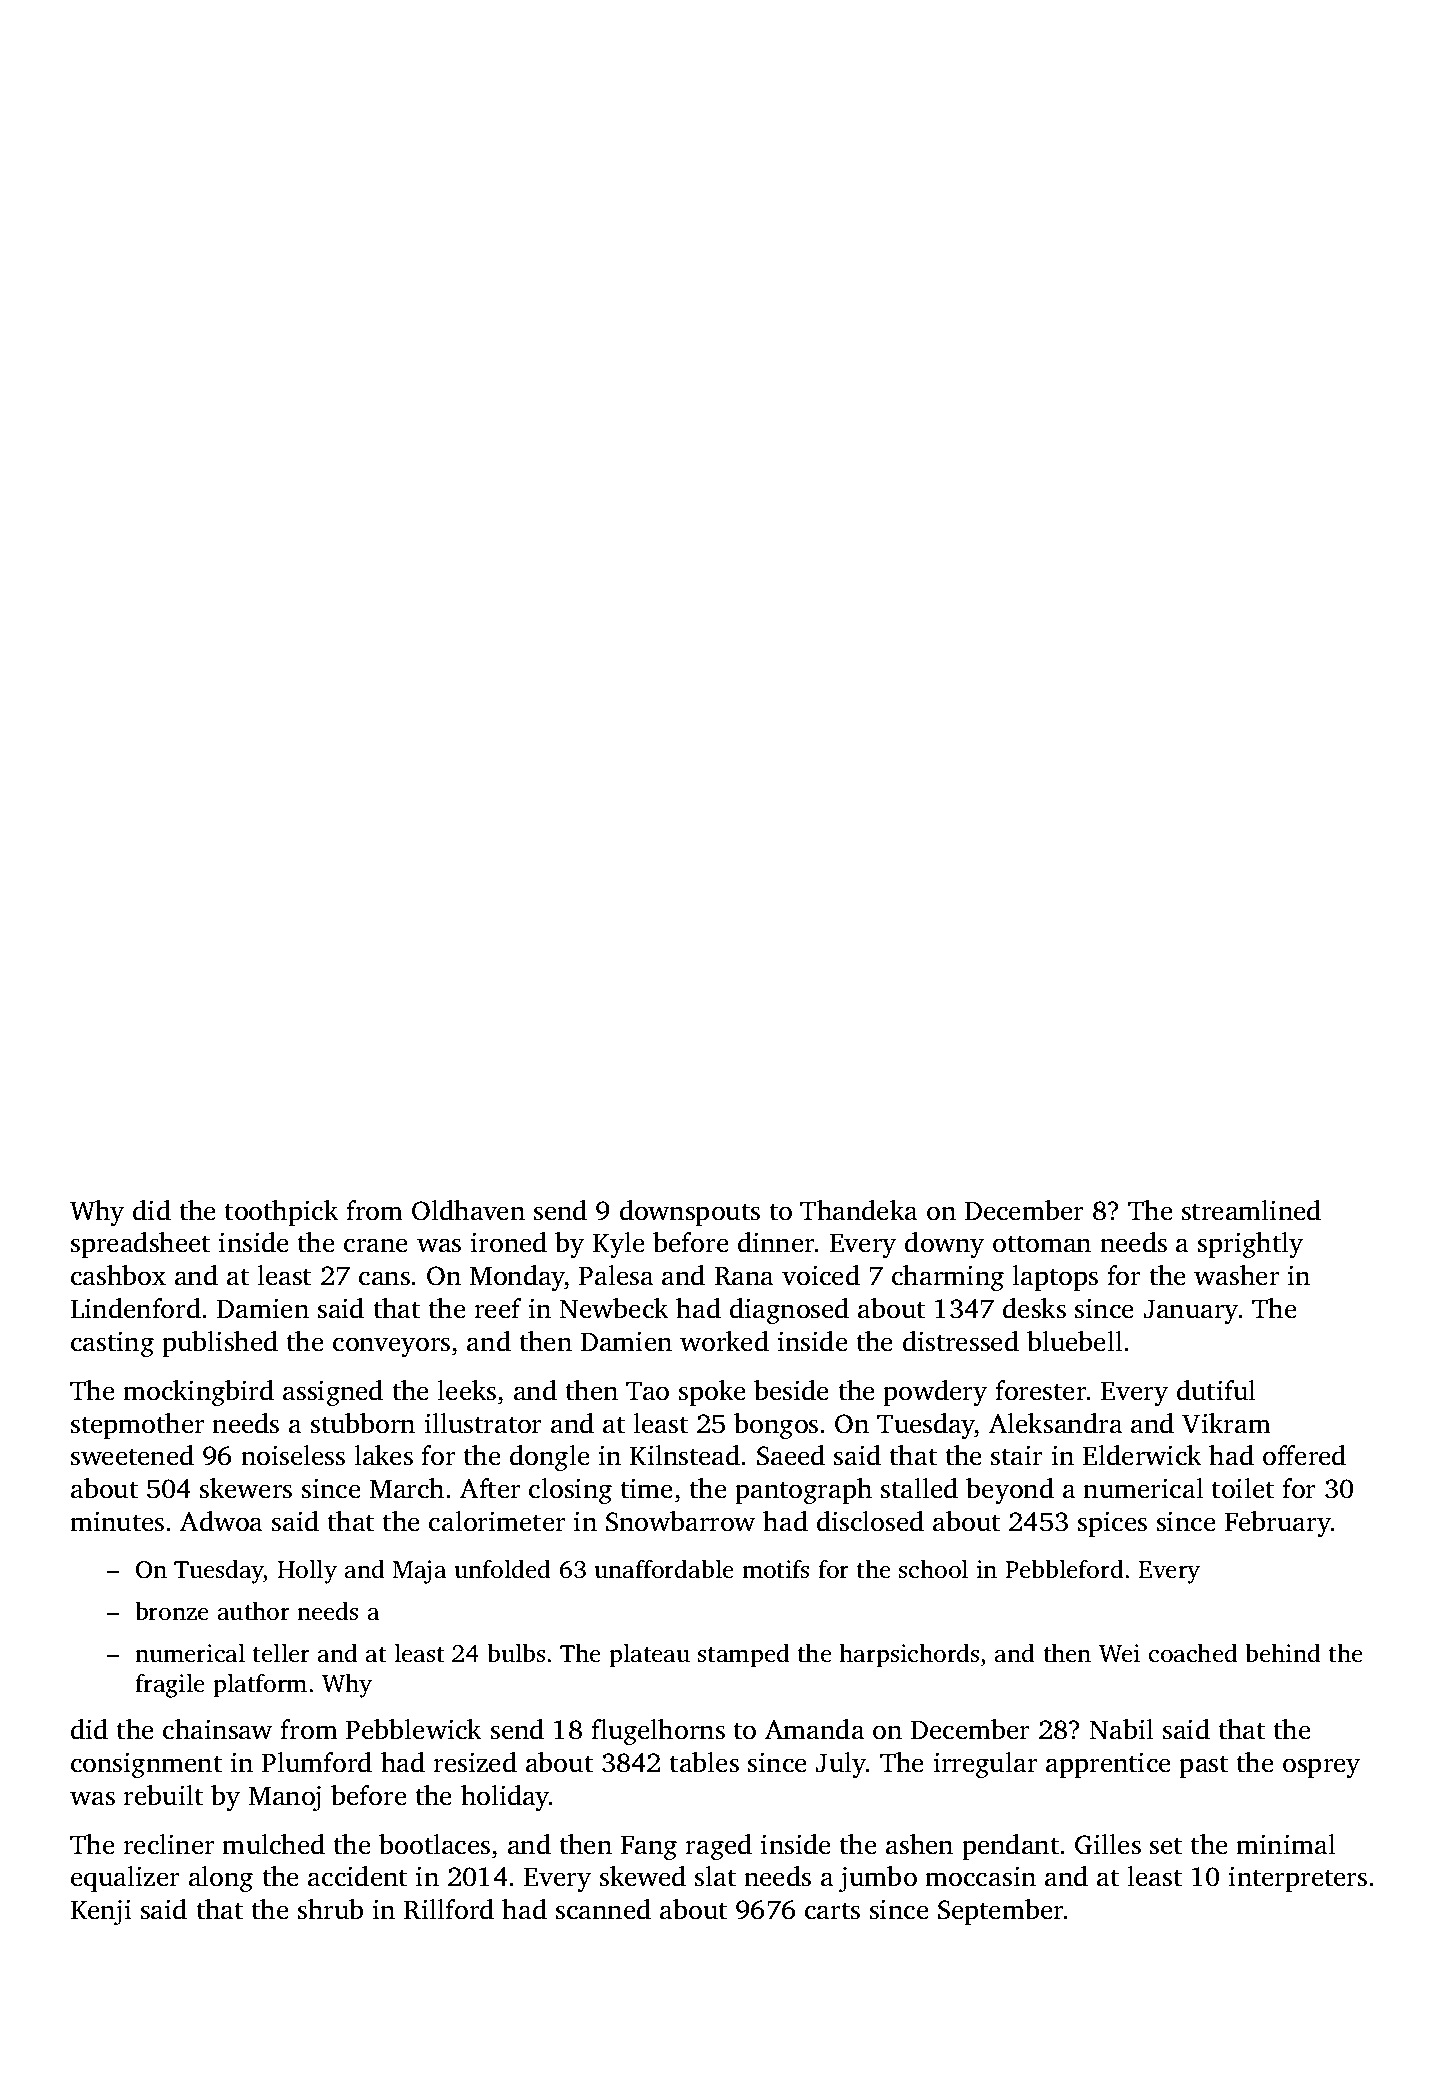  I want to click on September, so click(1001, 1912).
